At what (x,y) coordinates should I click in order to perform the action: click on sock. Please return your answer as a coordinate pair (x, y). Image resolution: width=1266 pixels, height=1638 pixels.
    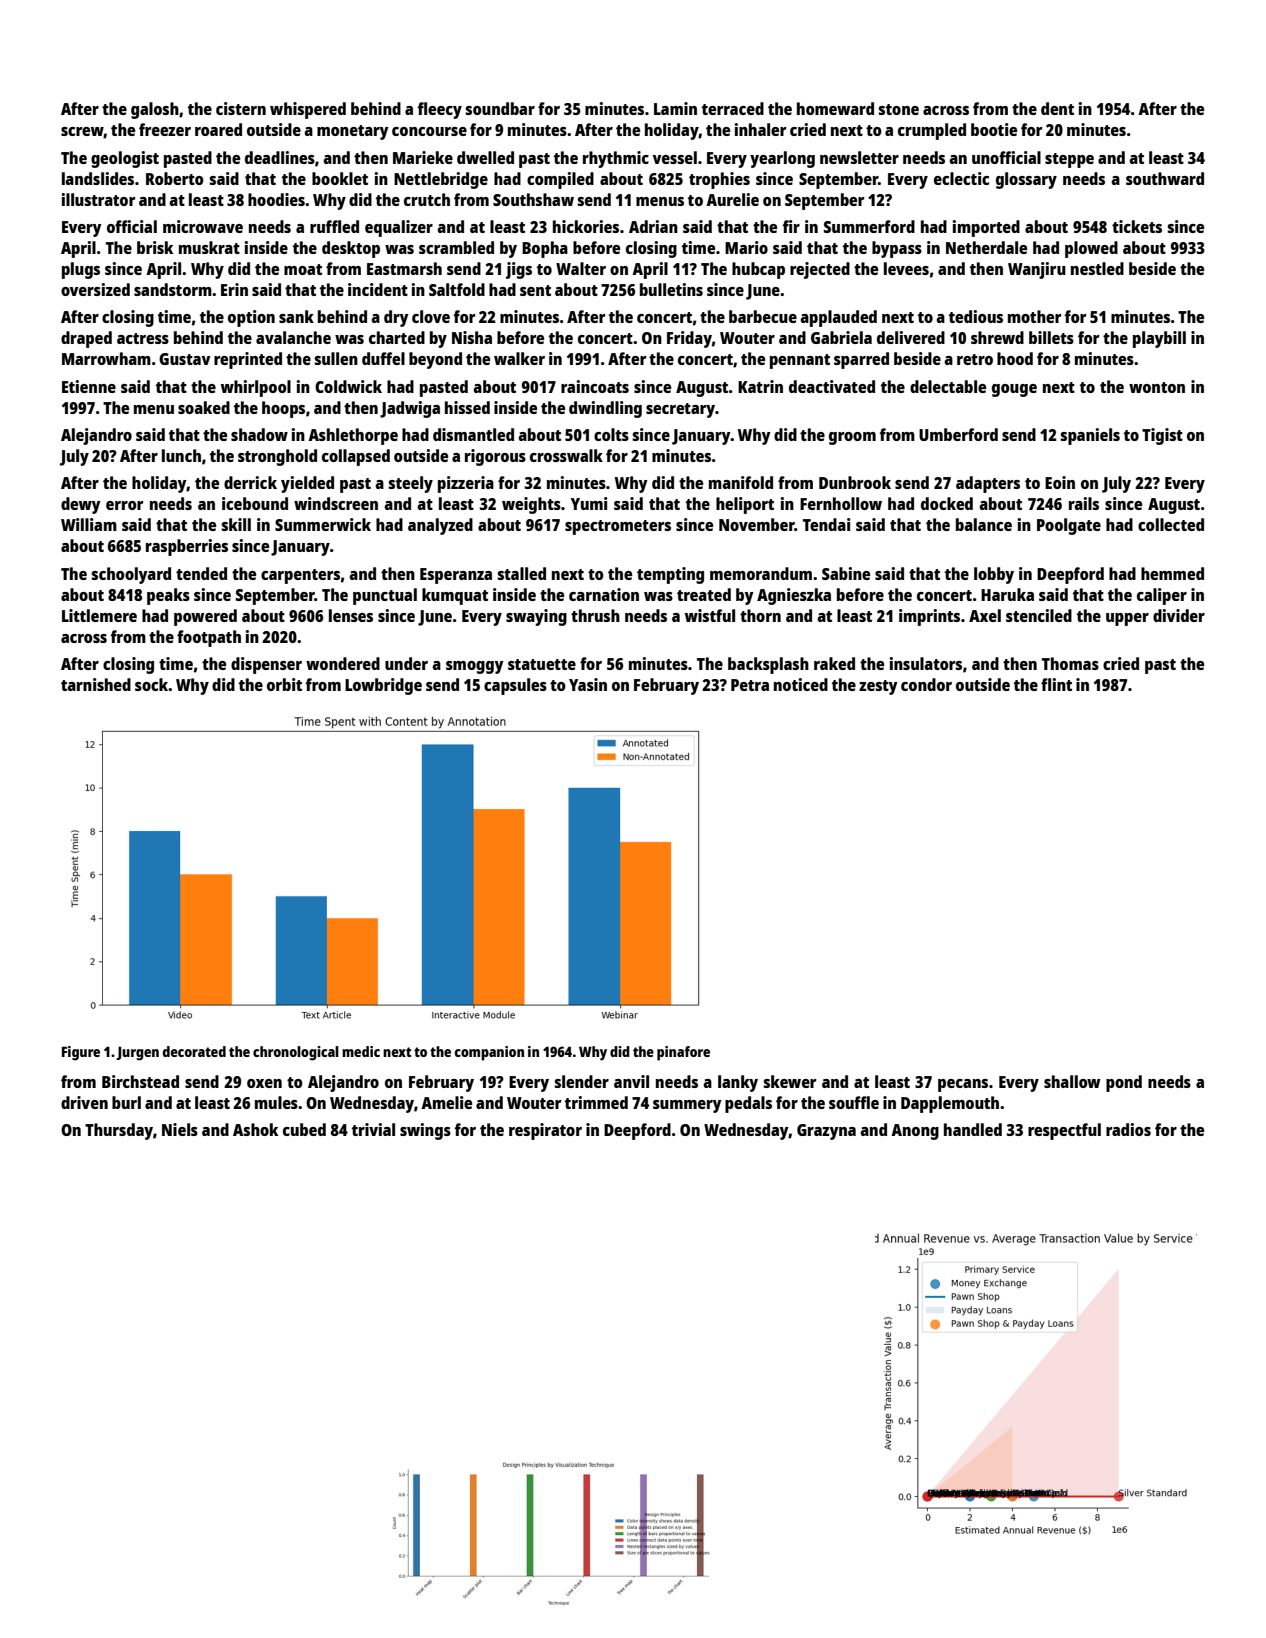
    Looking at the image, I should click on (152, 684).
